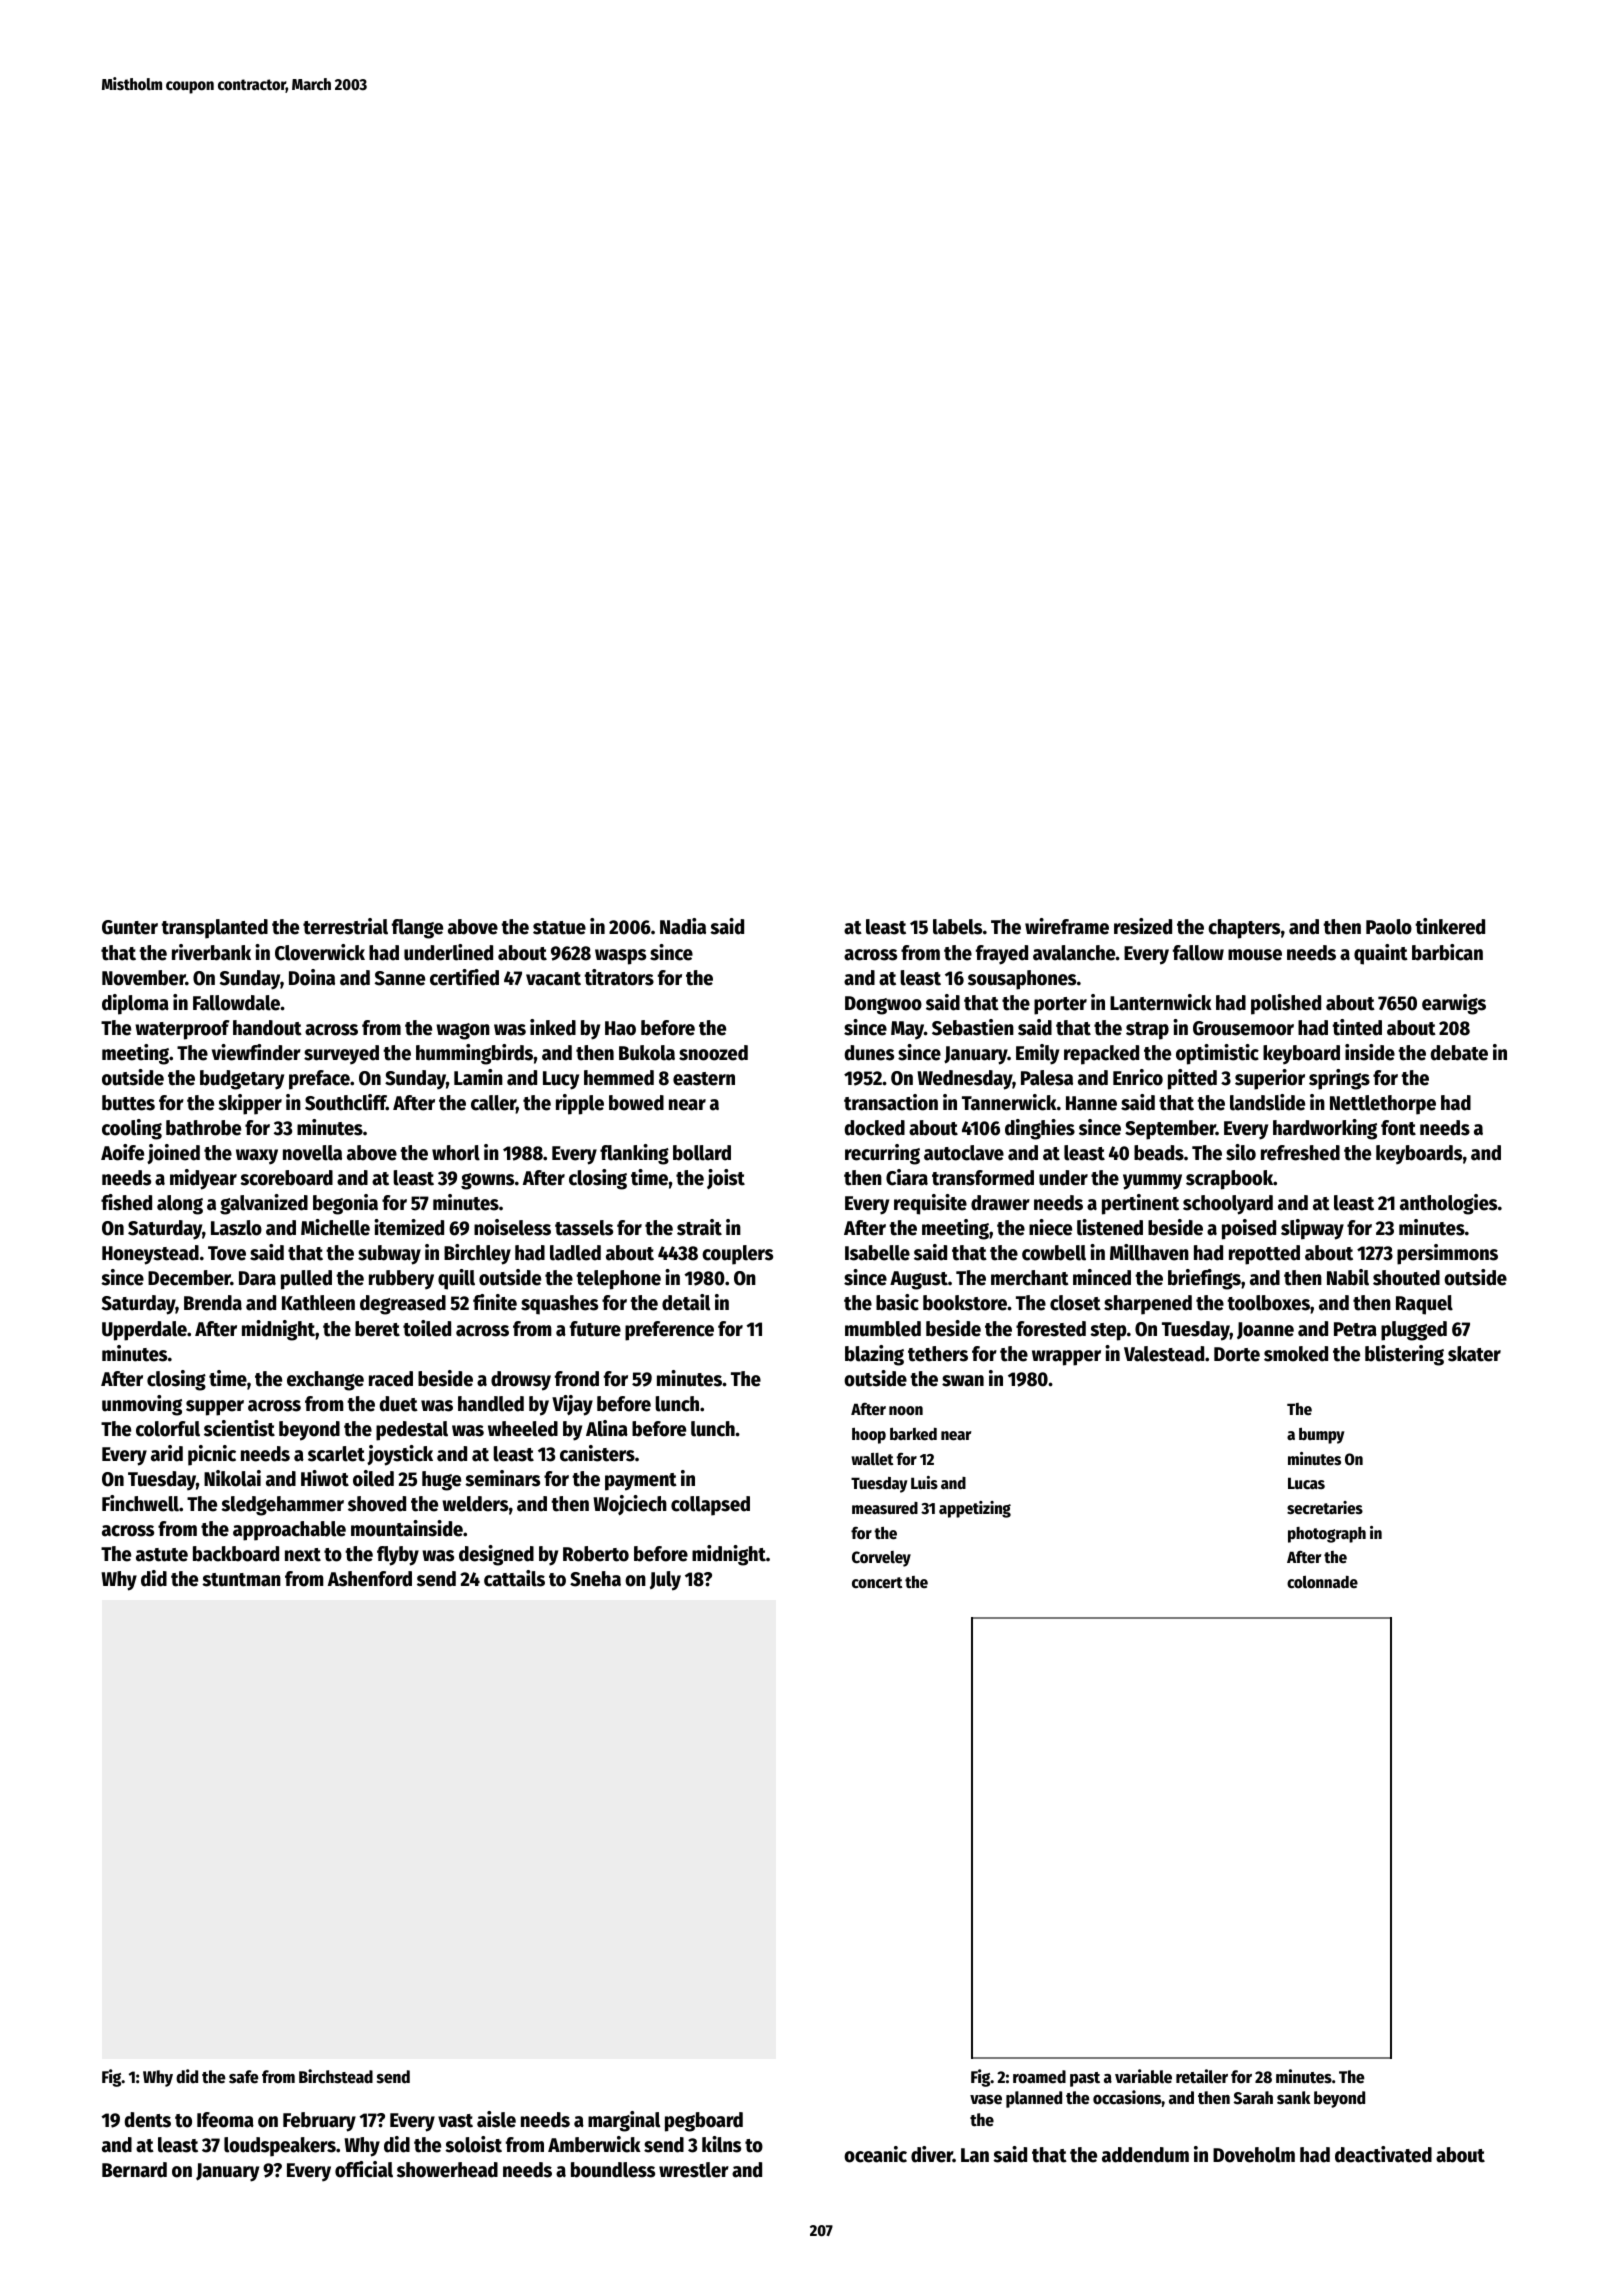  I want to click on pegboard, so click(704, 2122).
